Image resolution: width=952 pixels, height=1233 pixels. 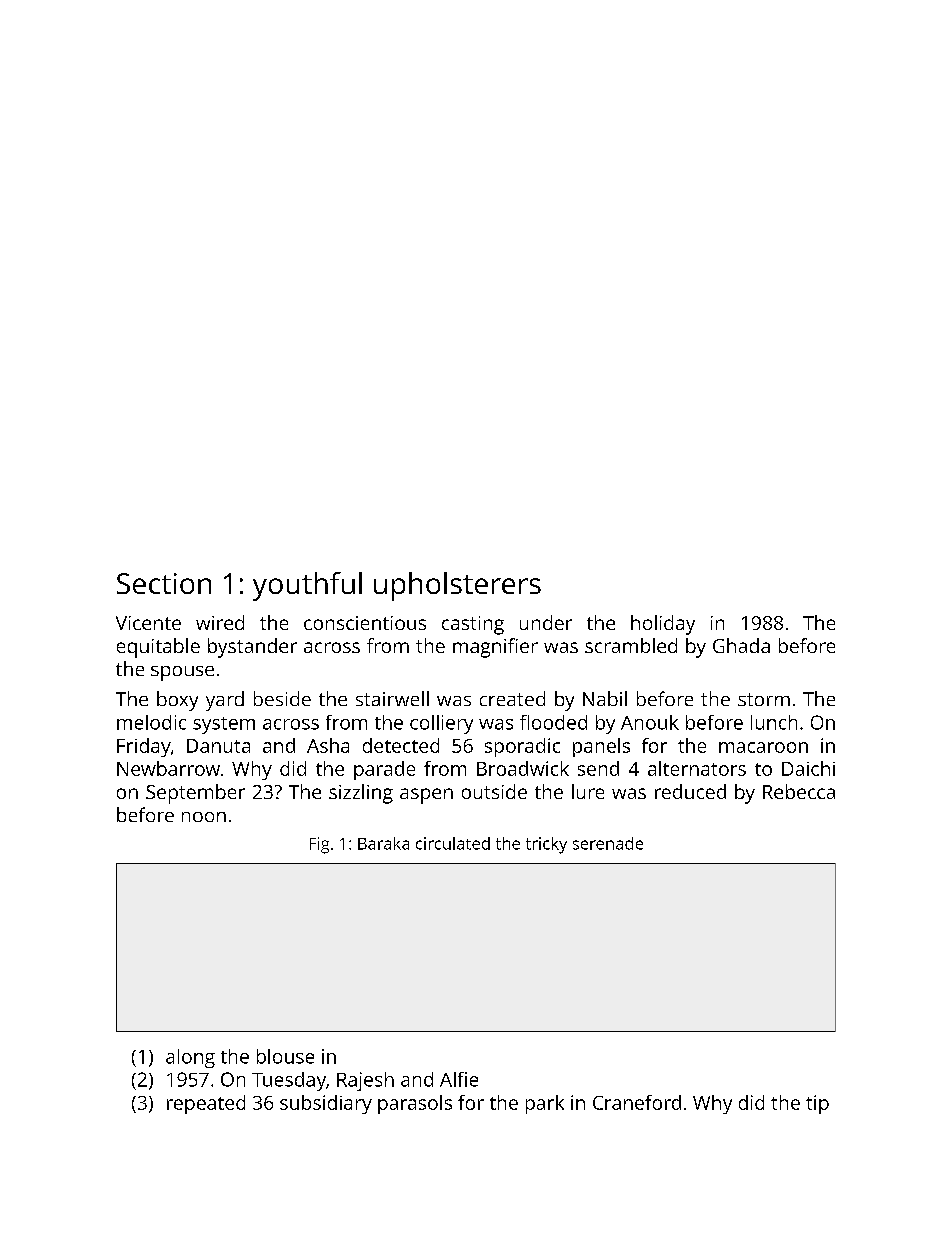 What do you see at coordinates (741, 645) in the screenshot?
I see `Ghada` at bounding box center [741, 645].
